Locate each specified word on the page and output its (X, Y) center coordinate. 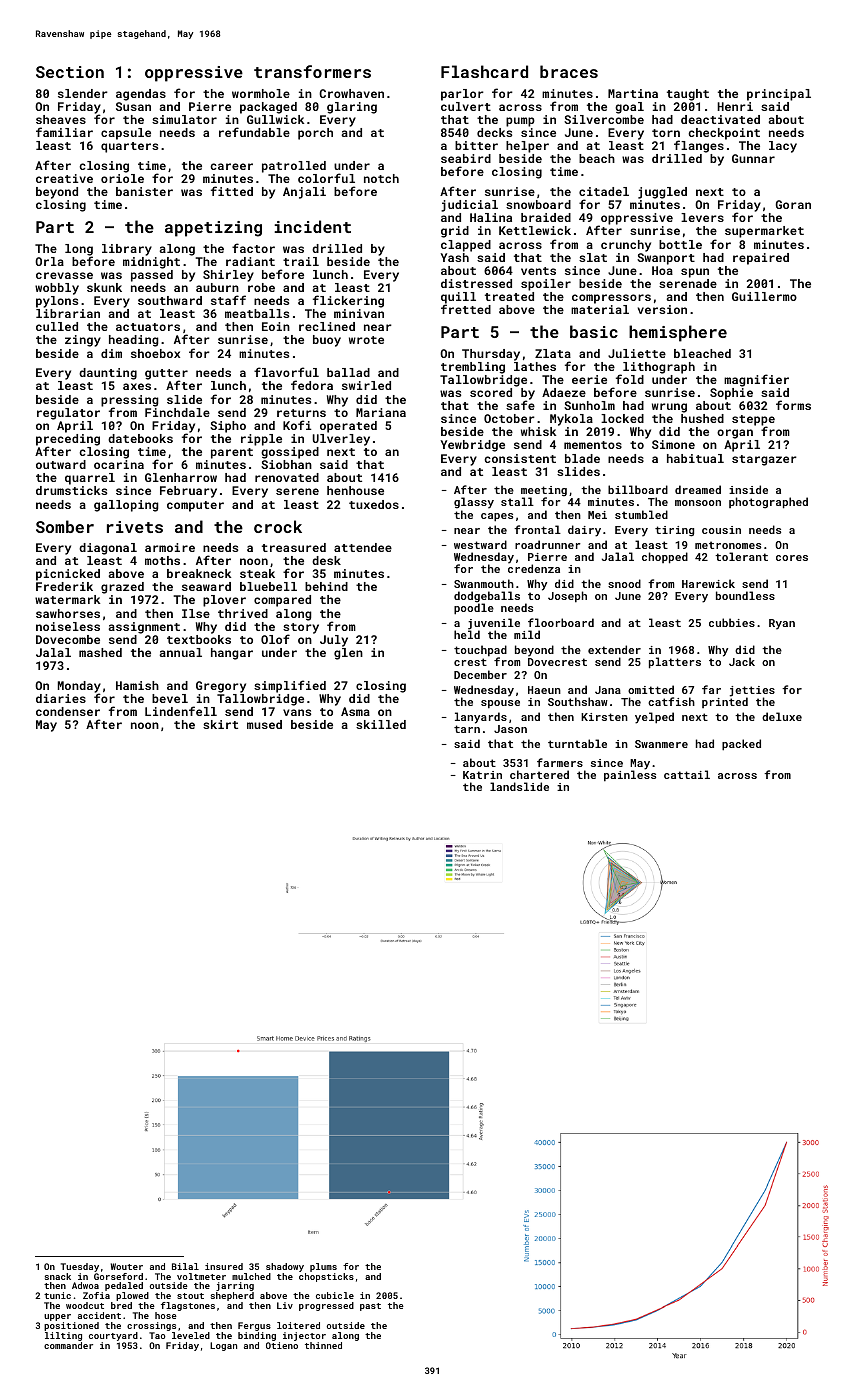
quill (458, 298)
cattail (687, 774)
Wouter (127, 1266)
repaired (761, 259)
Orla (49, 261)
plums (323, 1267)
